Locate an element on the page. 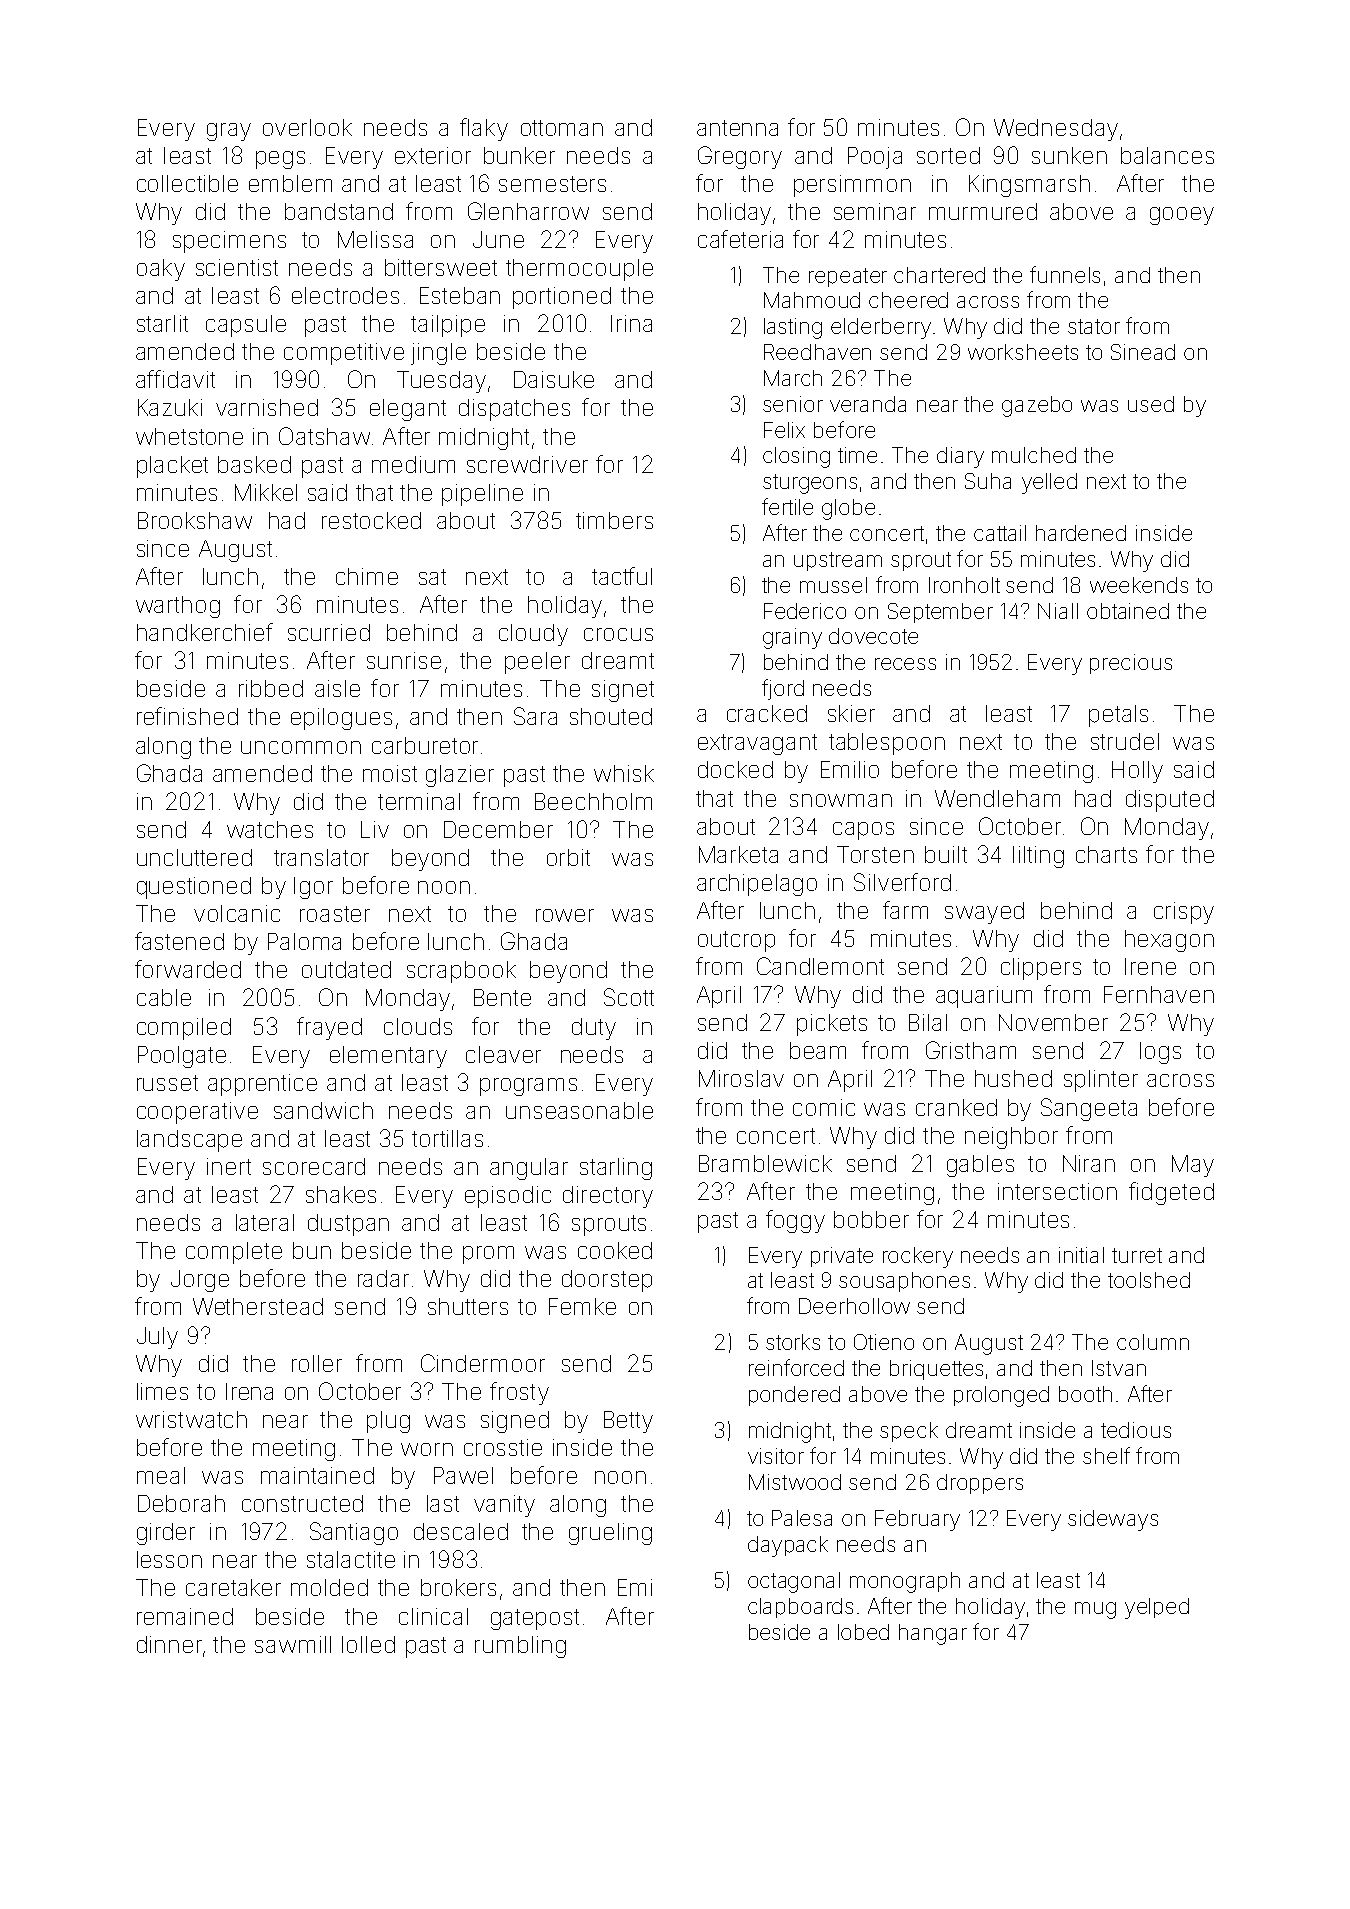 The height and width of the document is (1909, 1350). gooey is located at coordinates (1182, 216).
